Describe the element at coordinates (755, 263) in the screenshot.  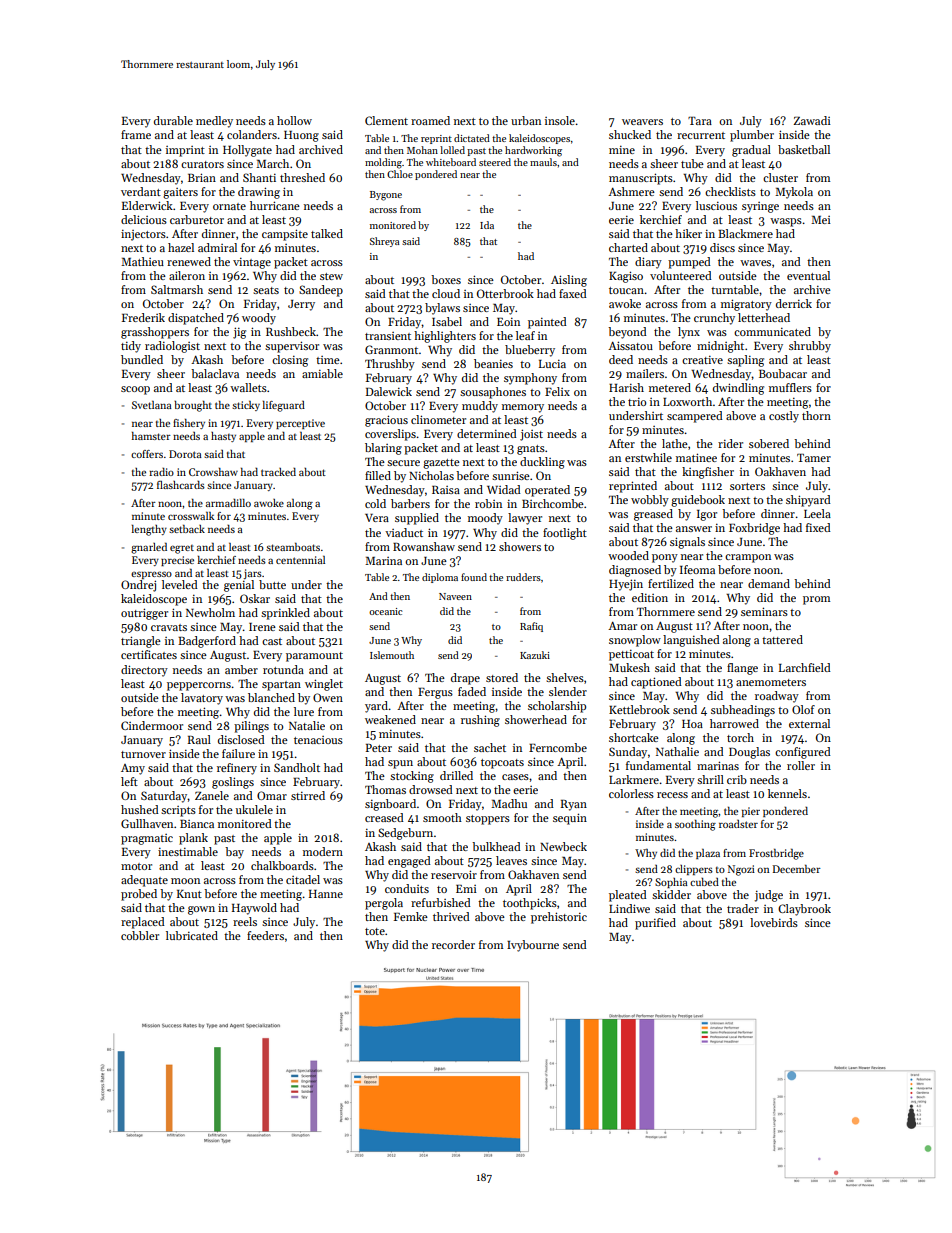
I see `waves` at that location.
